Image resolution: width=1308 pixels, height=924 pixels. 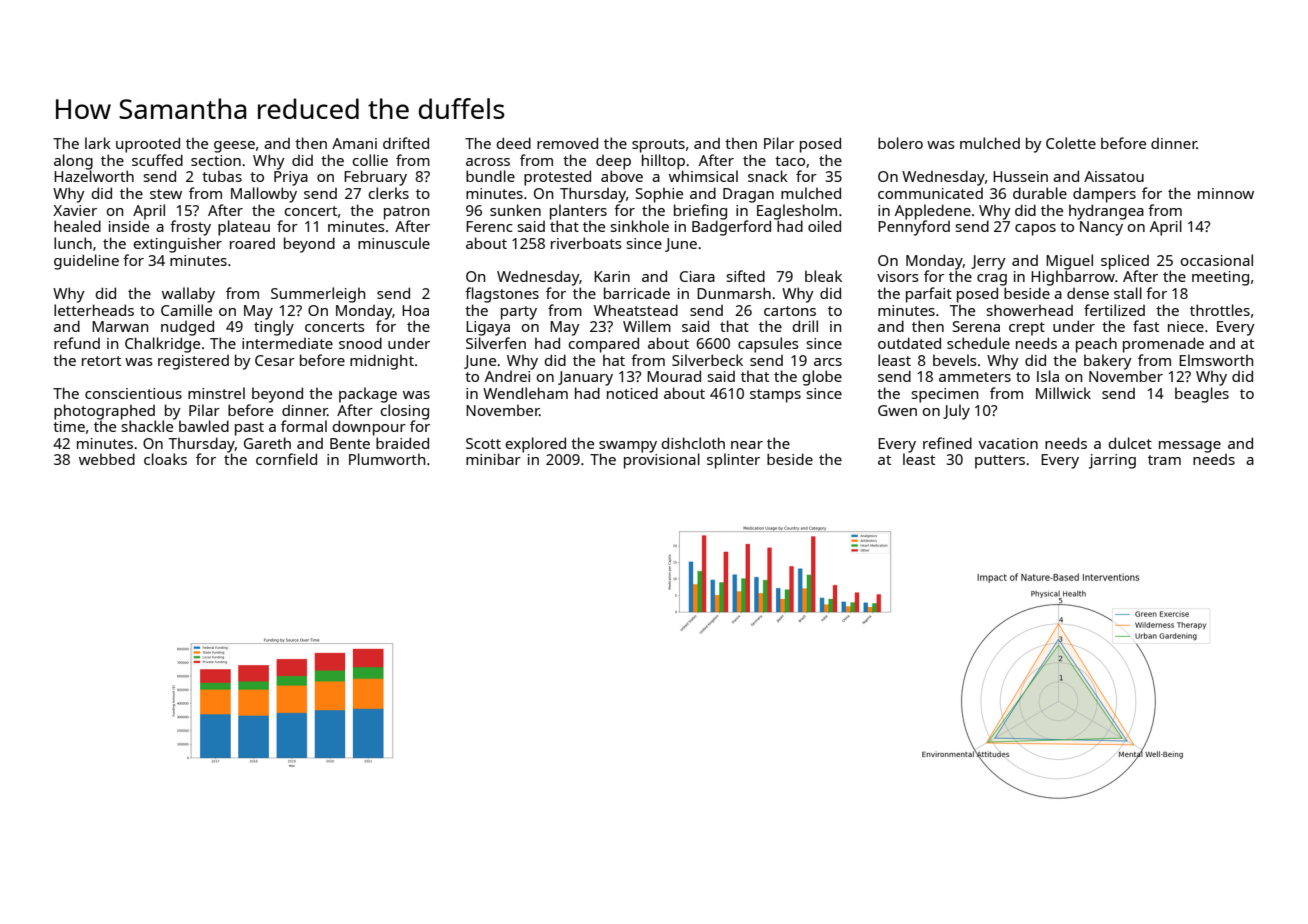 I want to click on Mourad, so click(x=674, y=376).
